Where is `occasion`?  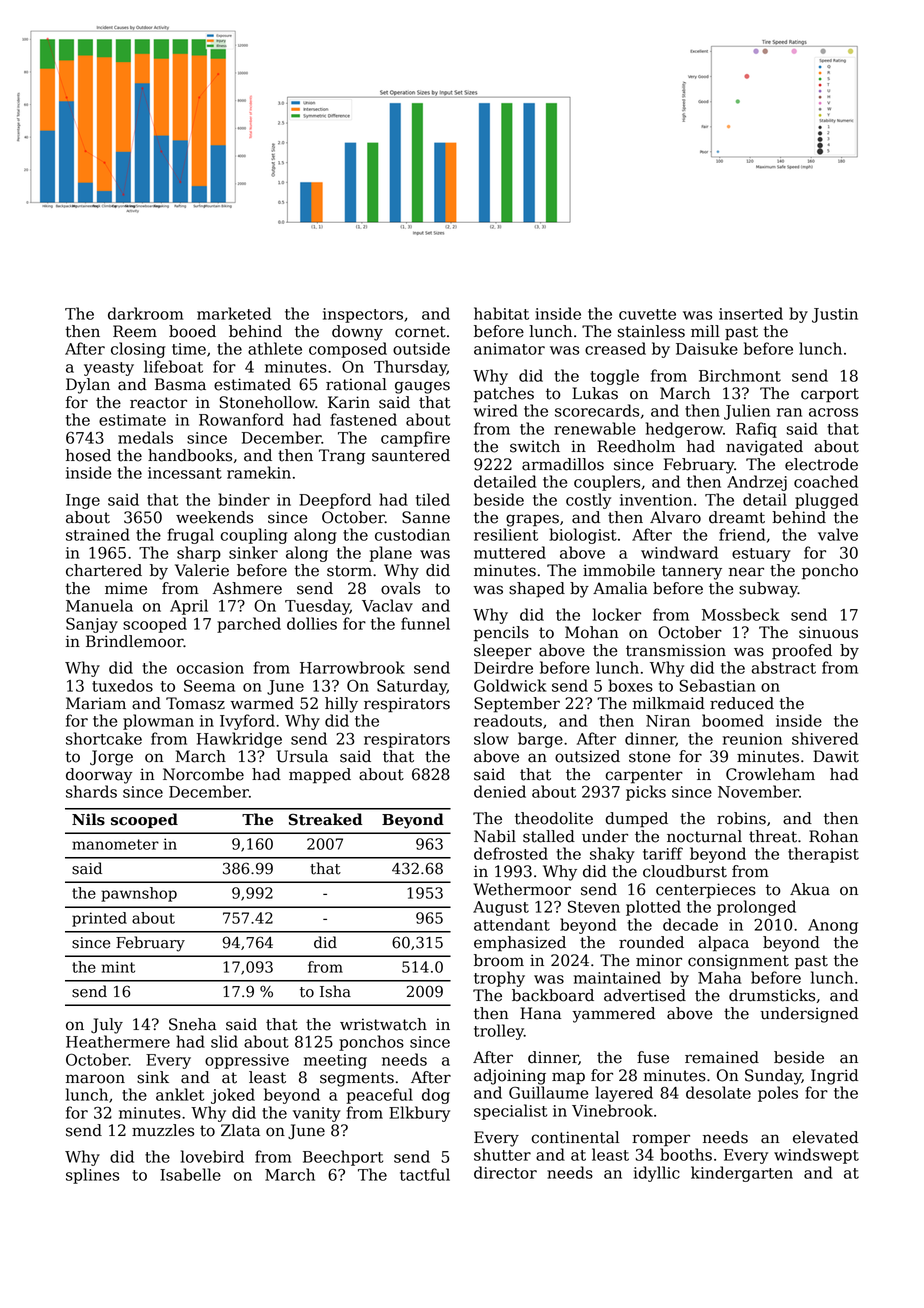
occasion is located at coordinates (210, 668).
